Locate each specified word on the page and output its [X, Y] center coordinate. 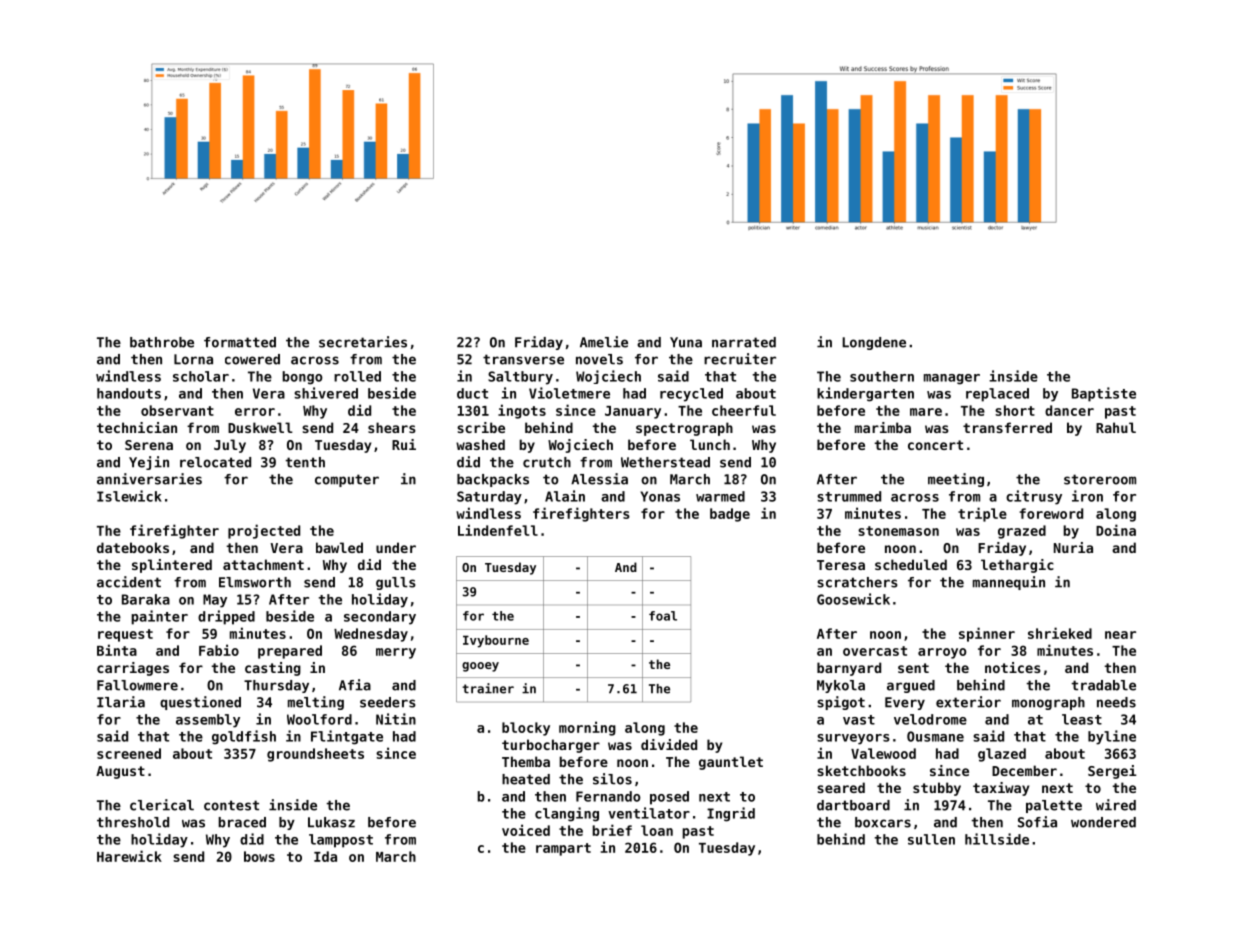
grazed [1022, 532]
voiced [526, 830]
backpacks [493, 480]
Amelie [604, 342]
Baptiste [1104, 394]
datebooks [133, 547]
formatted [240, 342]
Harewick [129, 856]
